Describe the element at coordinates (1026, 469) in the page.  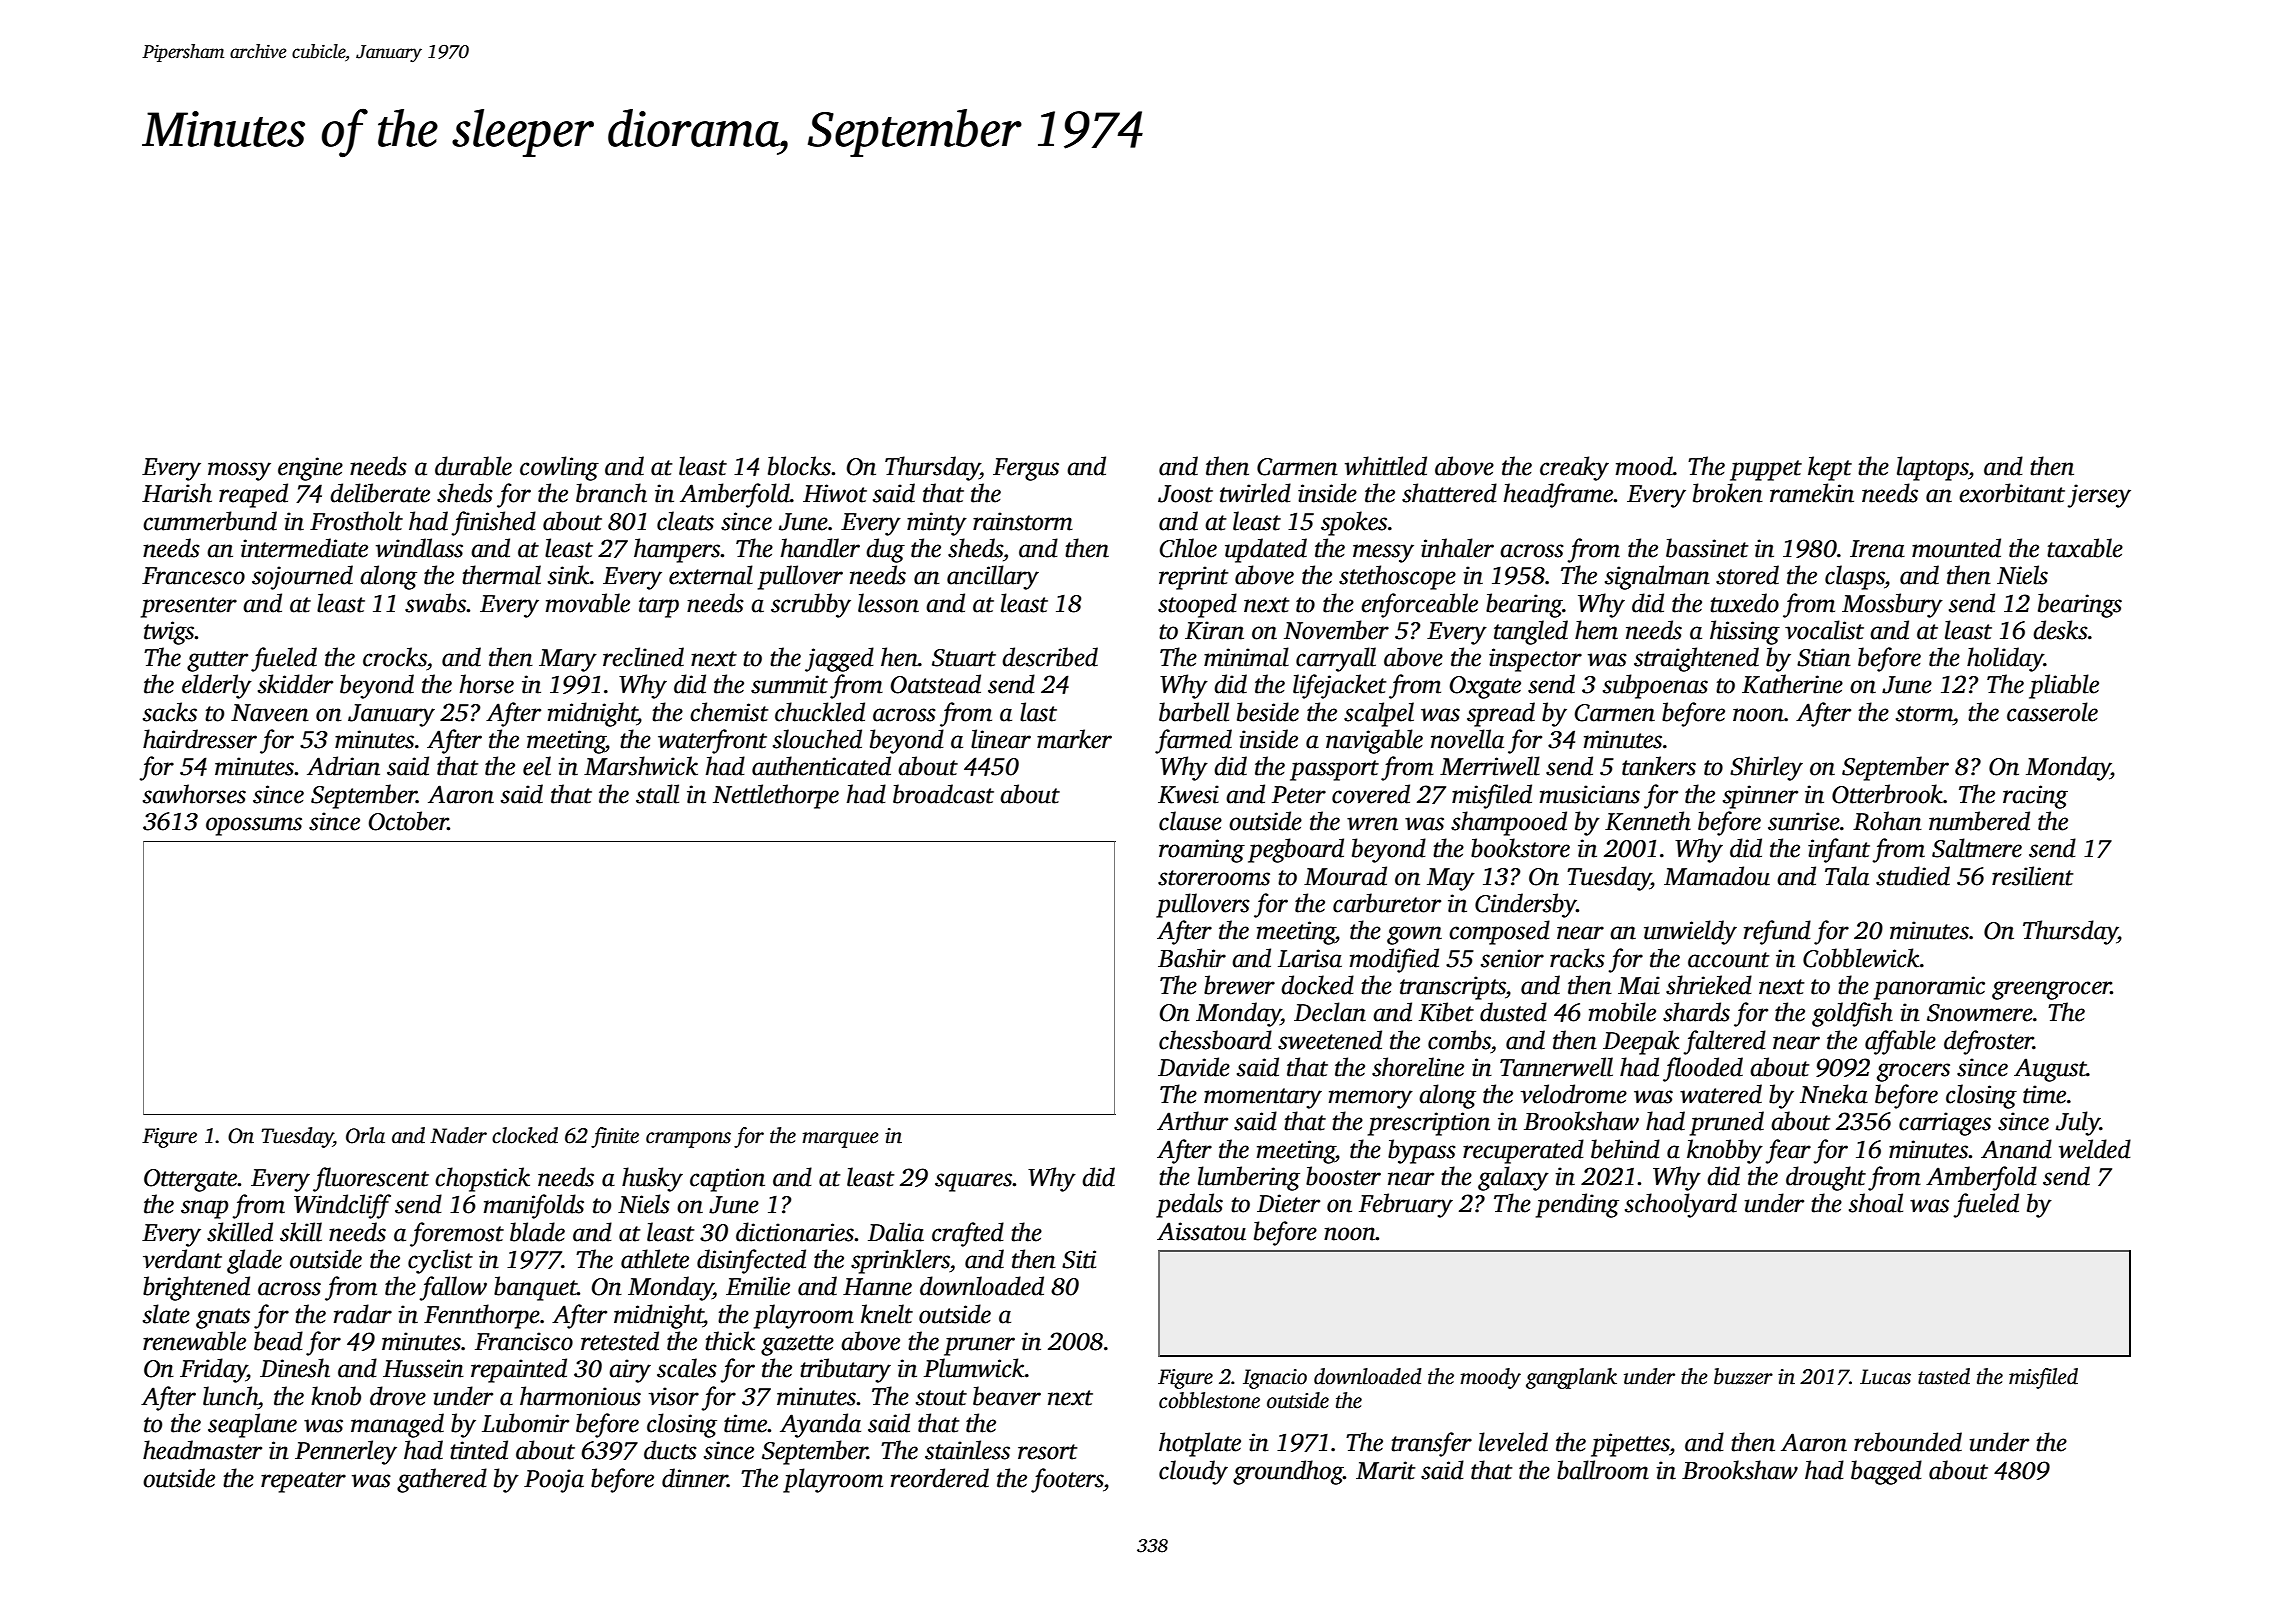
I see `Fergus` at that location.
